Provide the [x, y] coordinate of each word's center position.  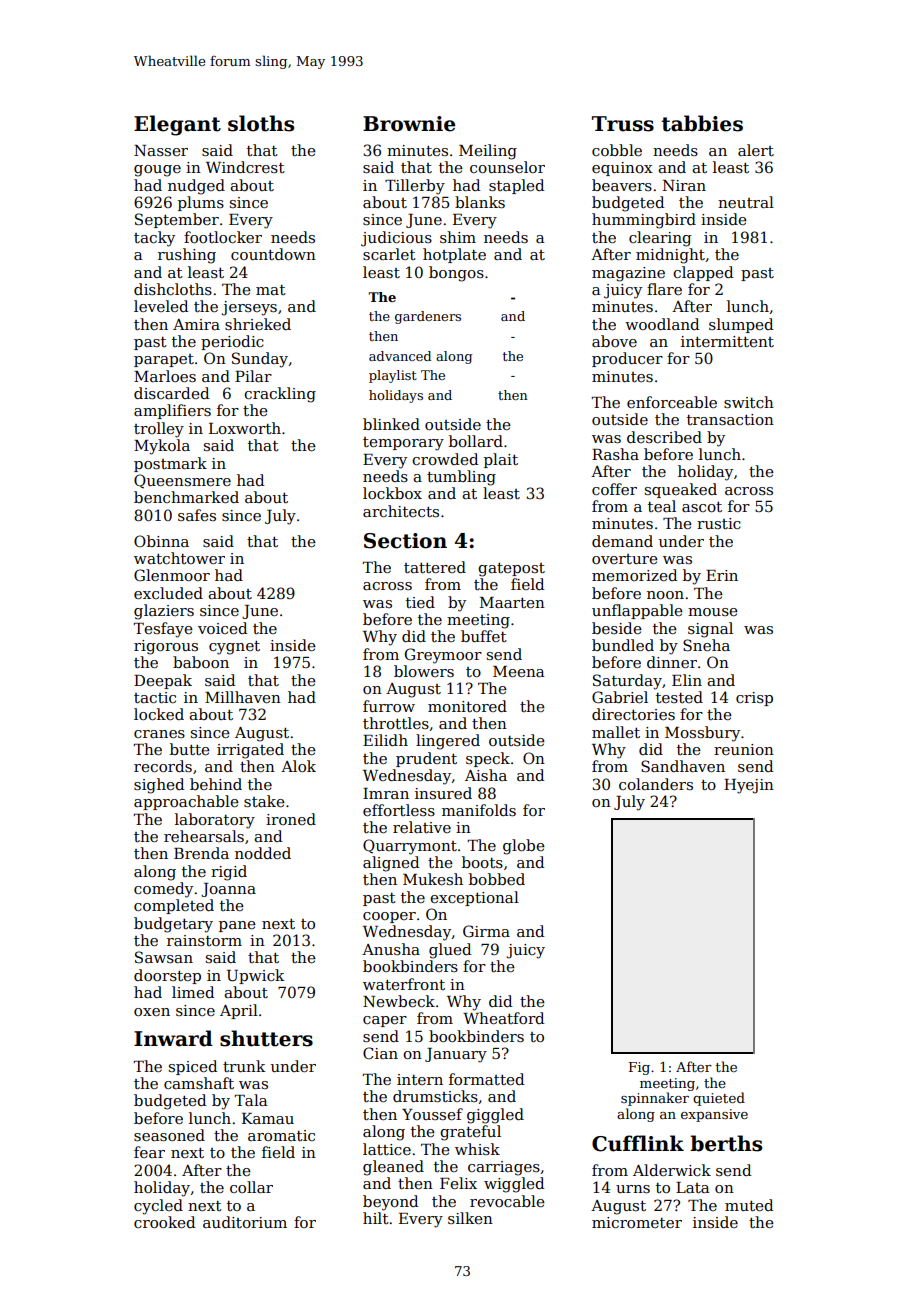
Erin [722, 575]
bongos [456, 274]
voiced [223, 628]
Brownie [409, 124]
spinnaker [655, 1099]
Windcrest [245, 167]
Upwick [256, 976]
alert [756, 150]
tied [420, 602]
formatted [487, 1079]
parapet [164, 360]
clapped [703, 273]
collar [251, 1187]
